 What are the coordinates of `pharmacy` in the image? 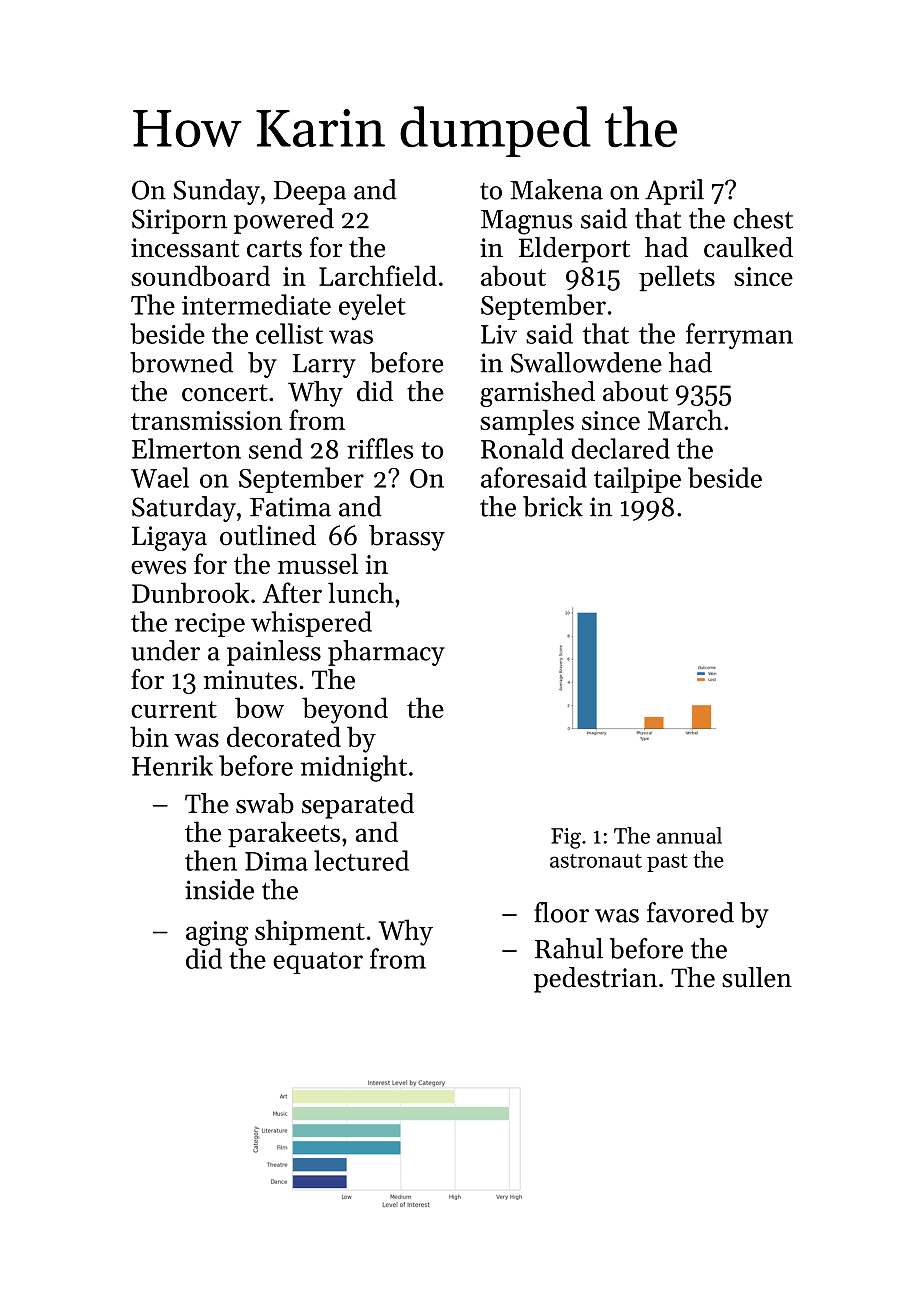 It's located at (386, 653).
